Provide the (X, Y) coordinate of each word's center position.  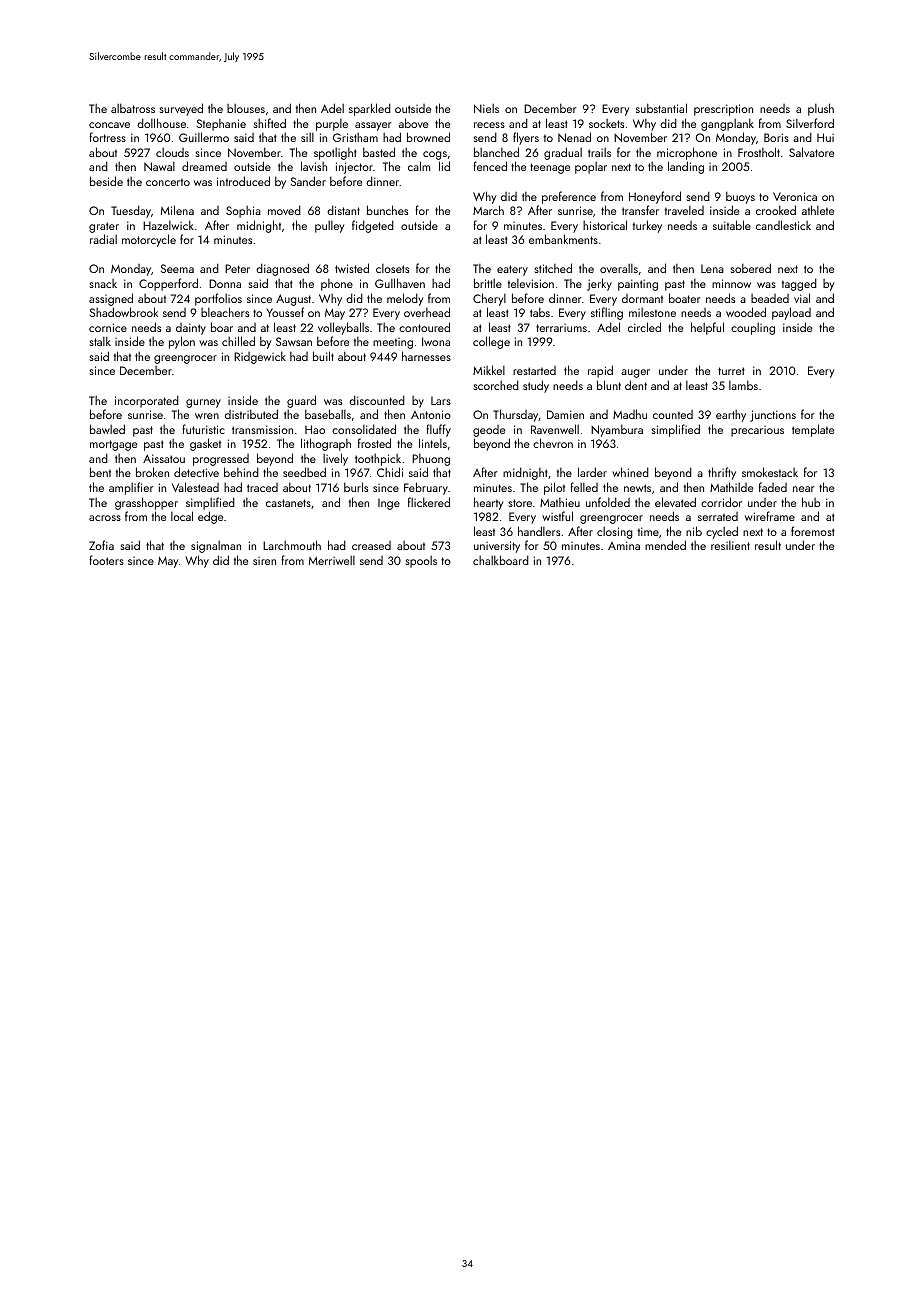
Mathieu (560, 502)
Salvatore (811, 152)
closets (392, 268)
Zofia (101, 545)
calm (419, 166)
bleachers (225, 312)
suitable (732, 225)
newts (637, 488)
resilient (730, 545)
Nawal (159, 166)
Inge (389, 504)
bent (100, 472)
